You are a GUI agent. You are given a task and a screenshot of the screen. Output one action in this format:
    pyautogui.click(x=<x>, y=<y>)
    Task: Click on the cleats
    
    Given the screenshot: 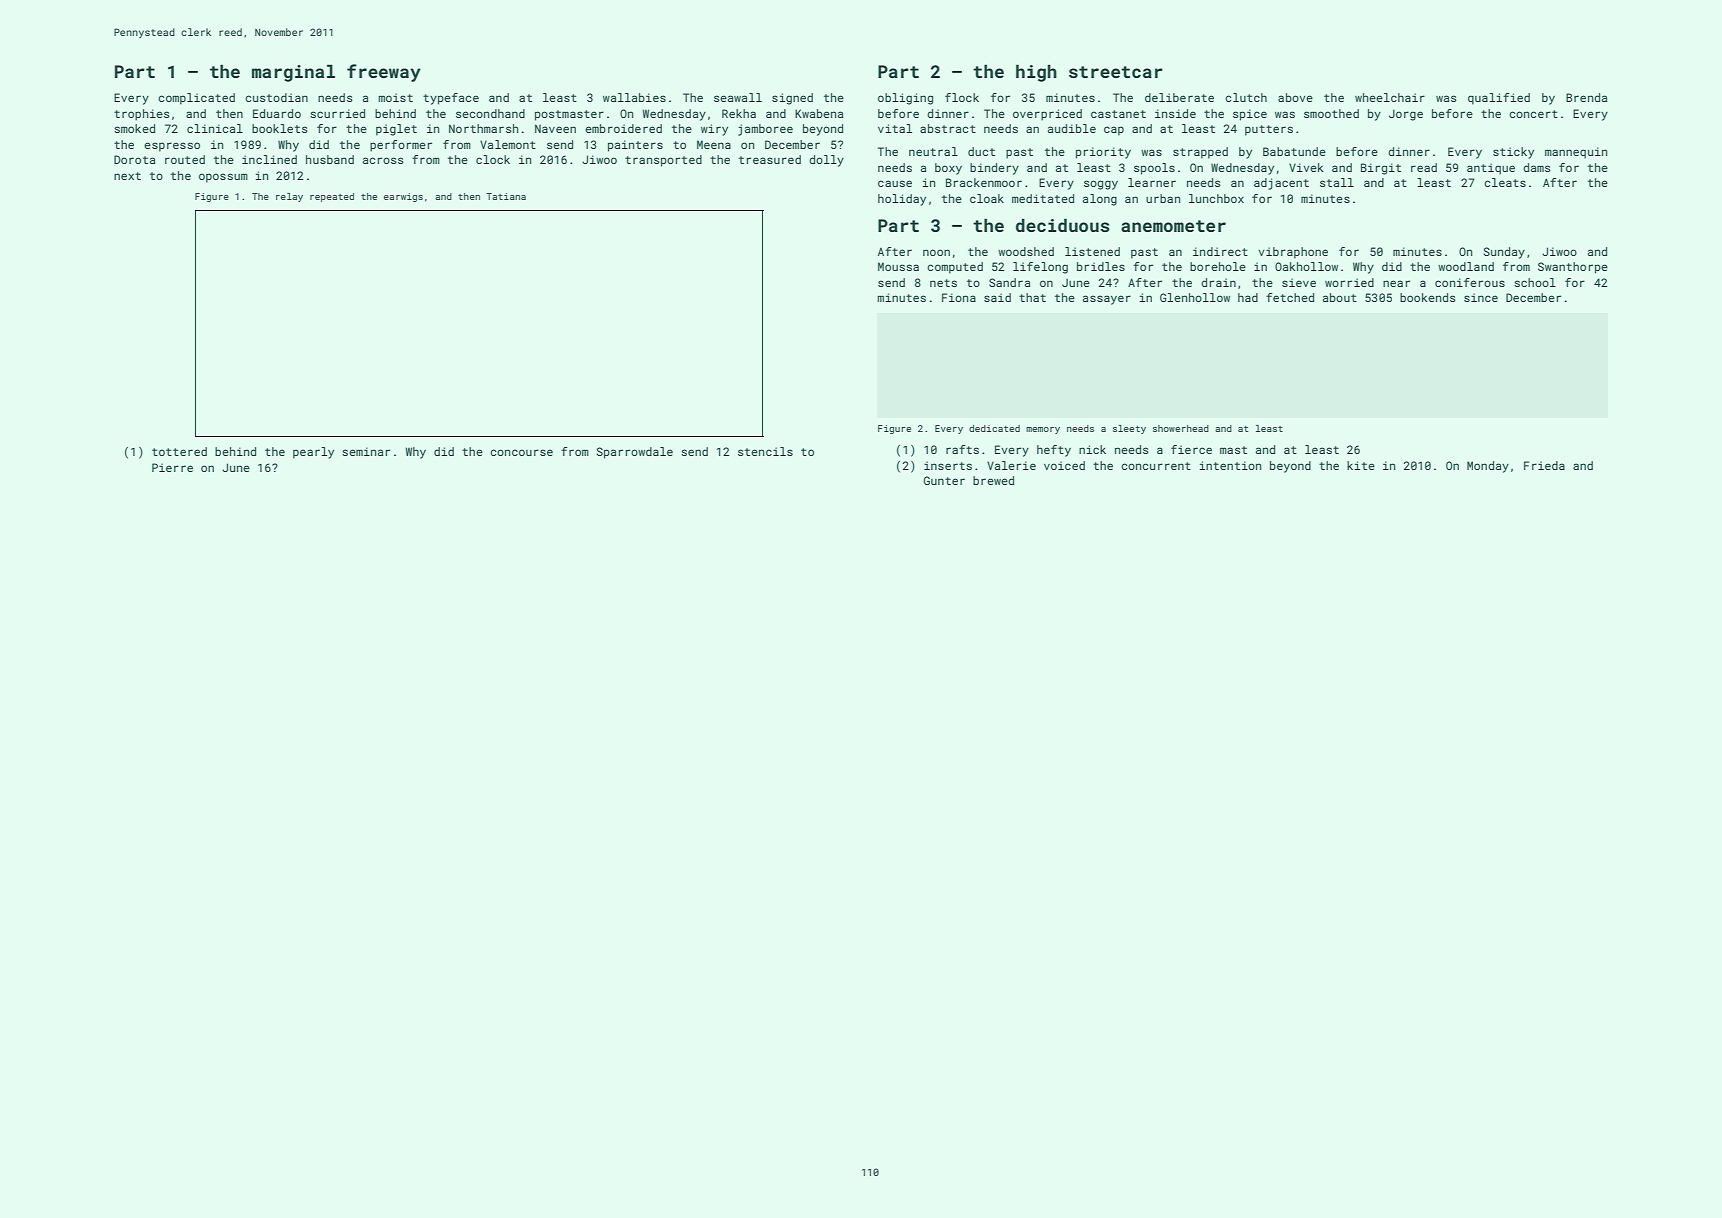 What is the action you would take?
    pyautogui.click(x=1505, y=182)
